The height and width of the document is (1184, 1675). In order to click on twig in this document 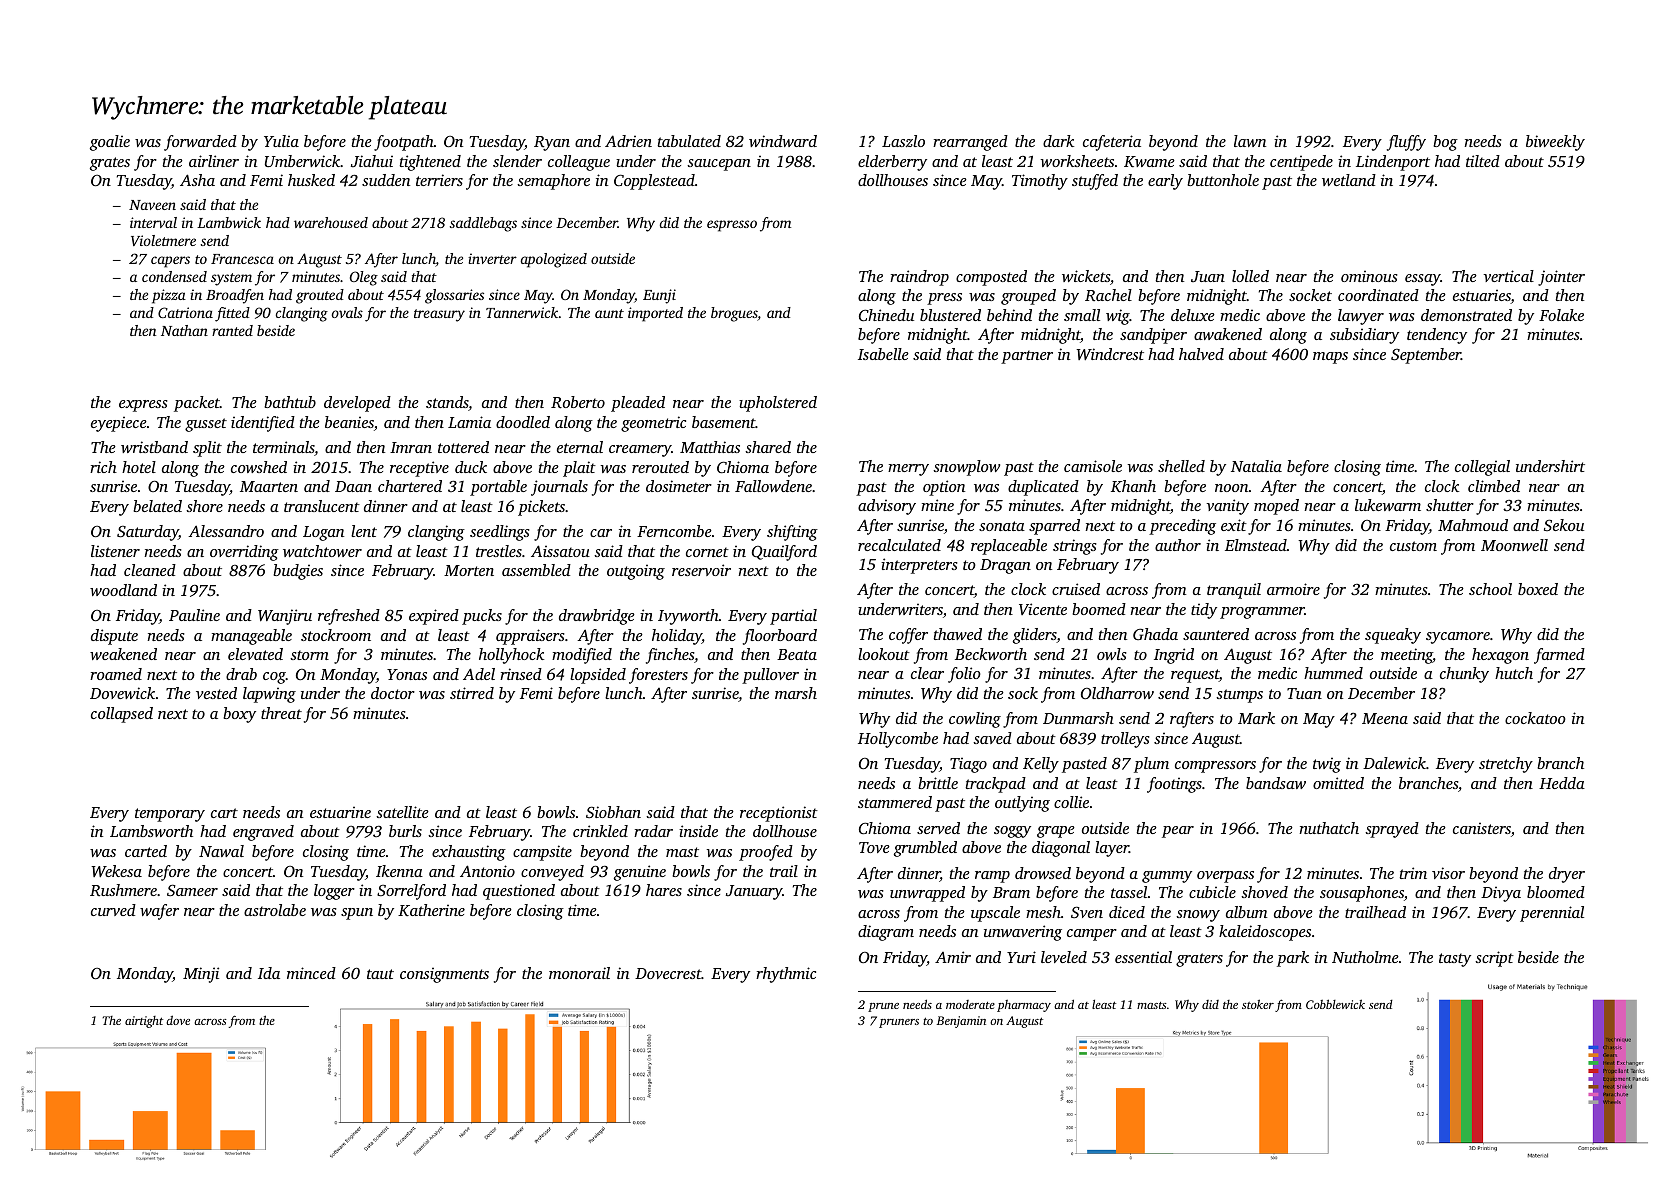, I will do `click(1327, 765)`.
